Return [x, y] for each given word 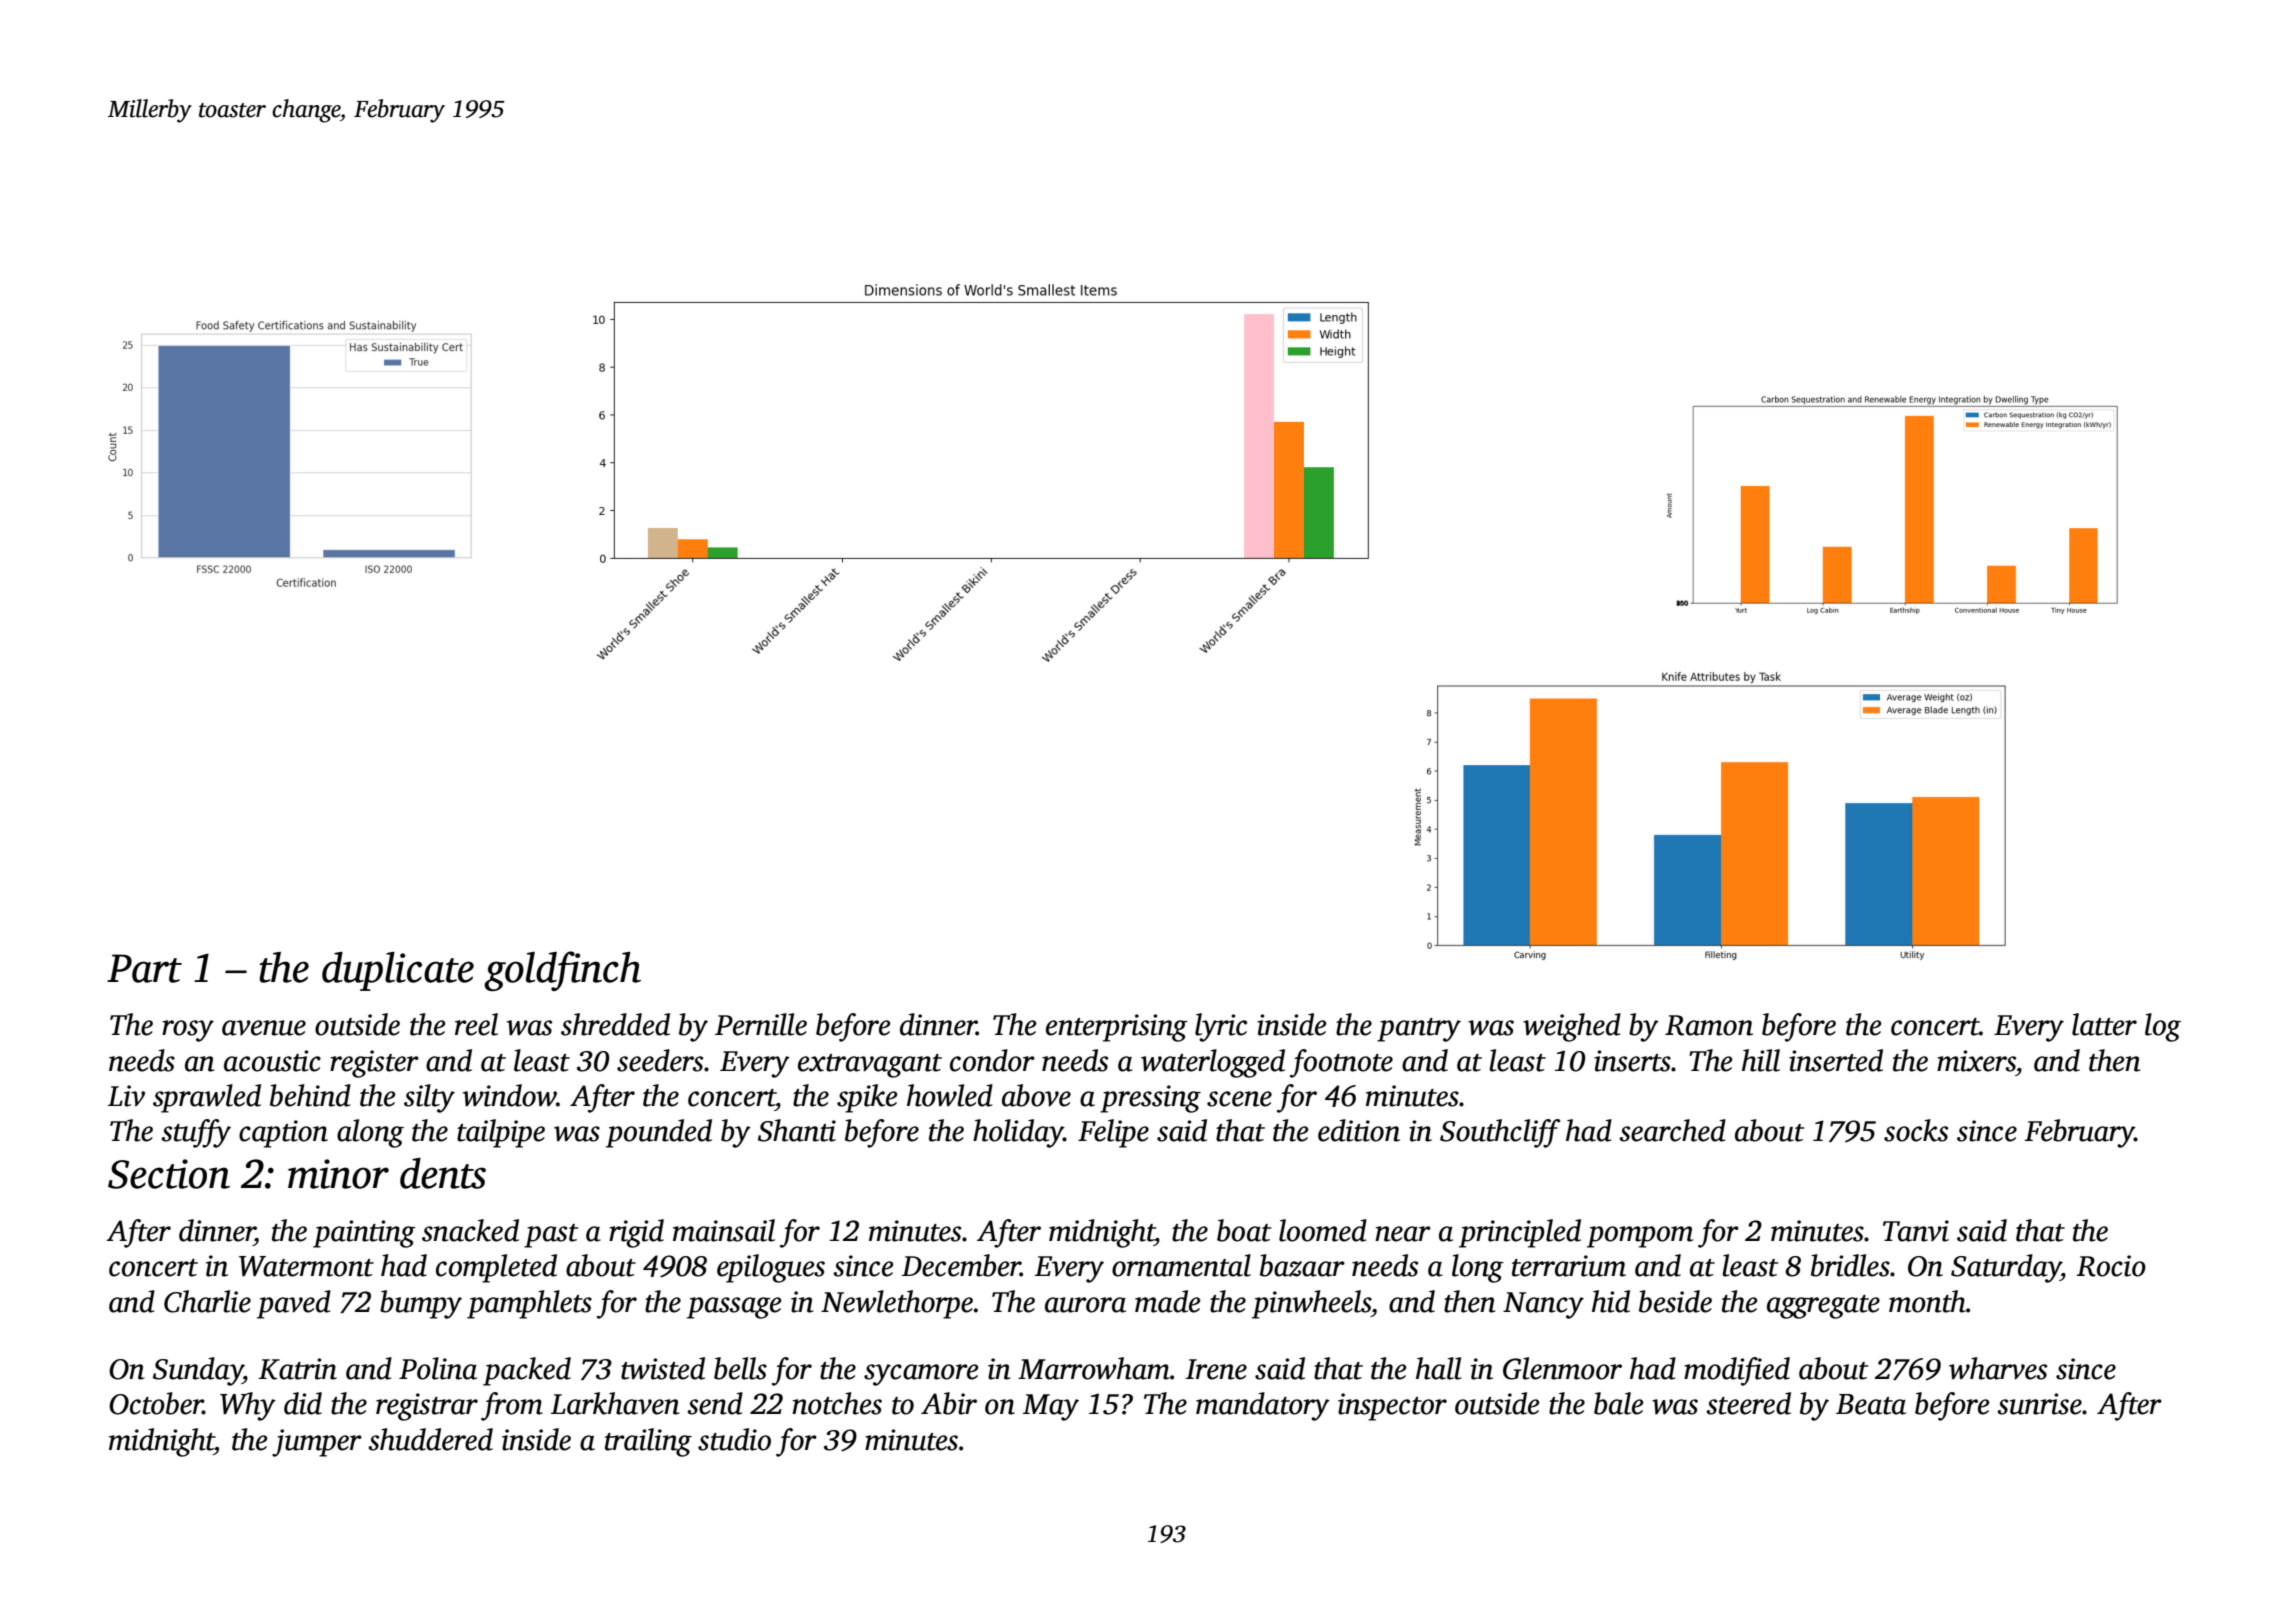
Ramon [1709, 1025]
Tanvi [1916, 1231]
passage [734, 1308]
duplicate [398, 971]
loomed [1323, 1230]
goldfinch [562, 971]
